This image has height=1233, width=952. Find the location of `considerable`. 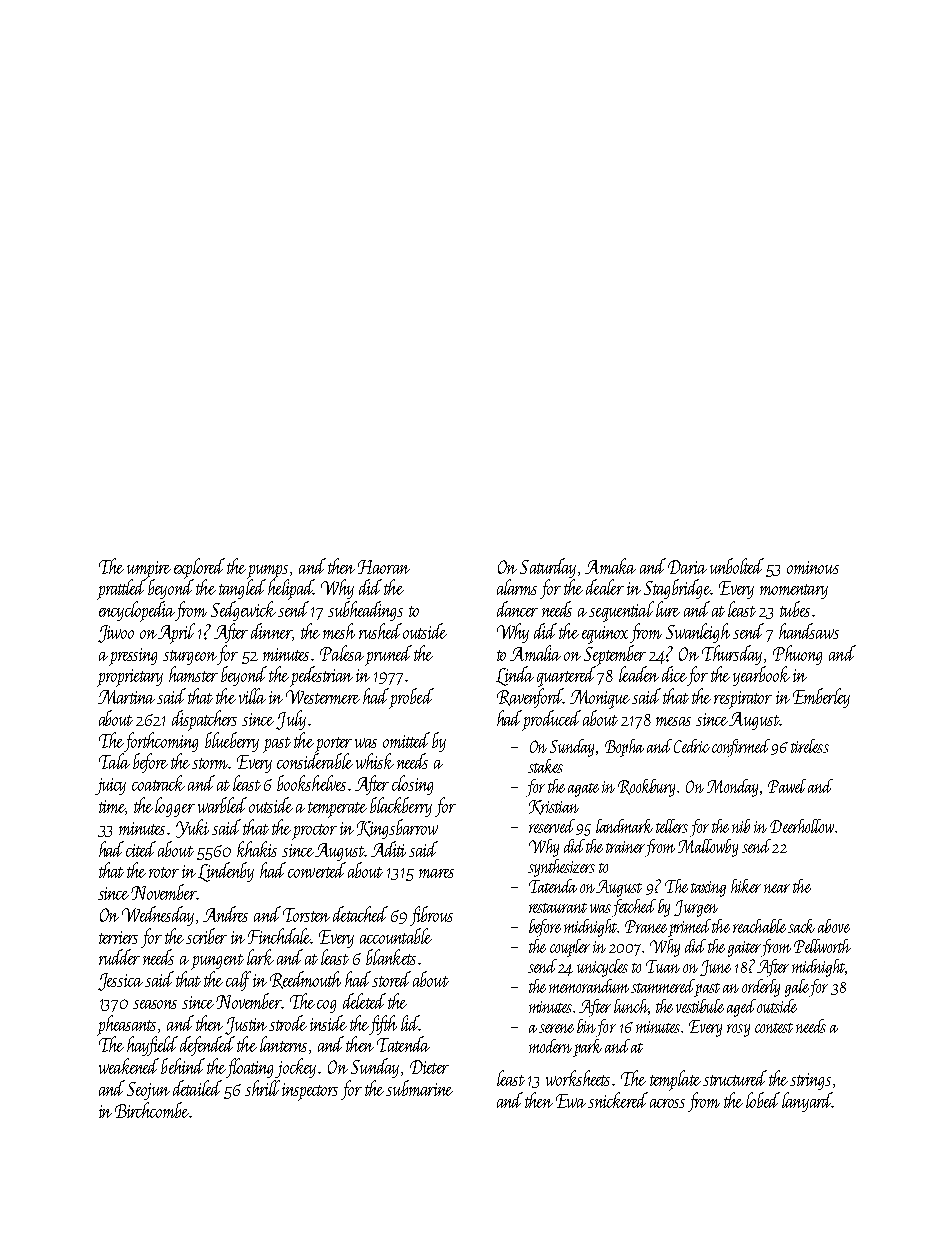

considerable is located at coordinates (315, 761).
